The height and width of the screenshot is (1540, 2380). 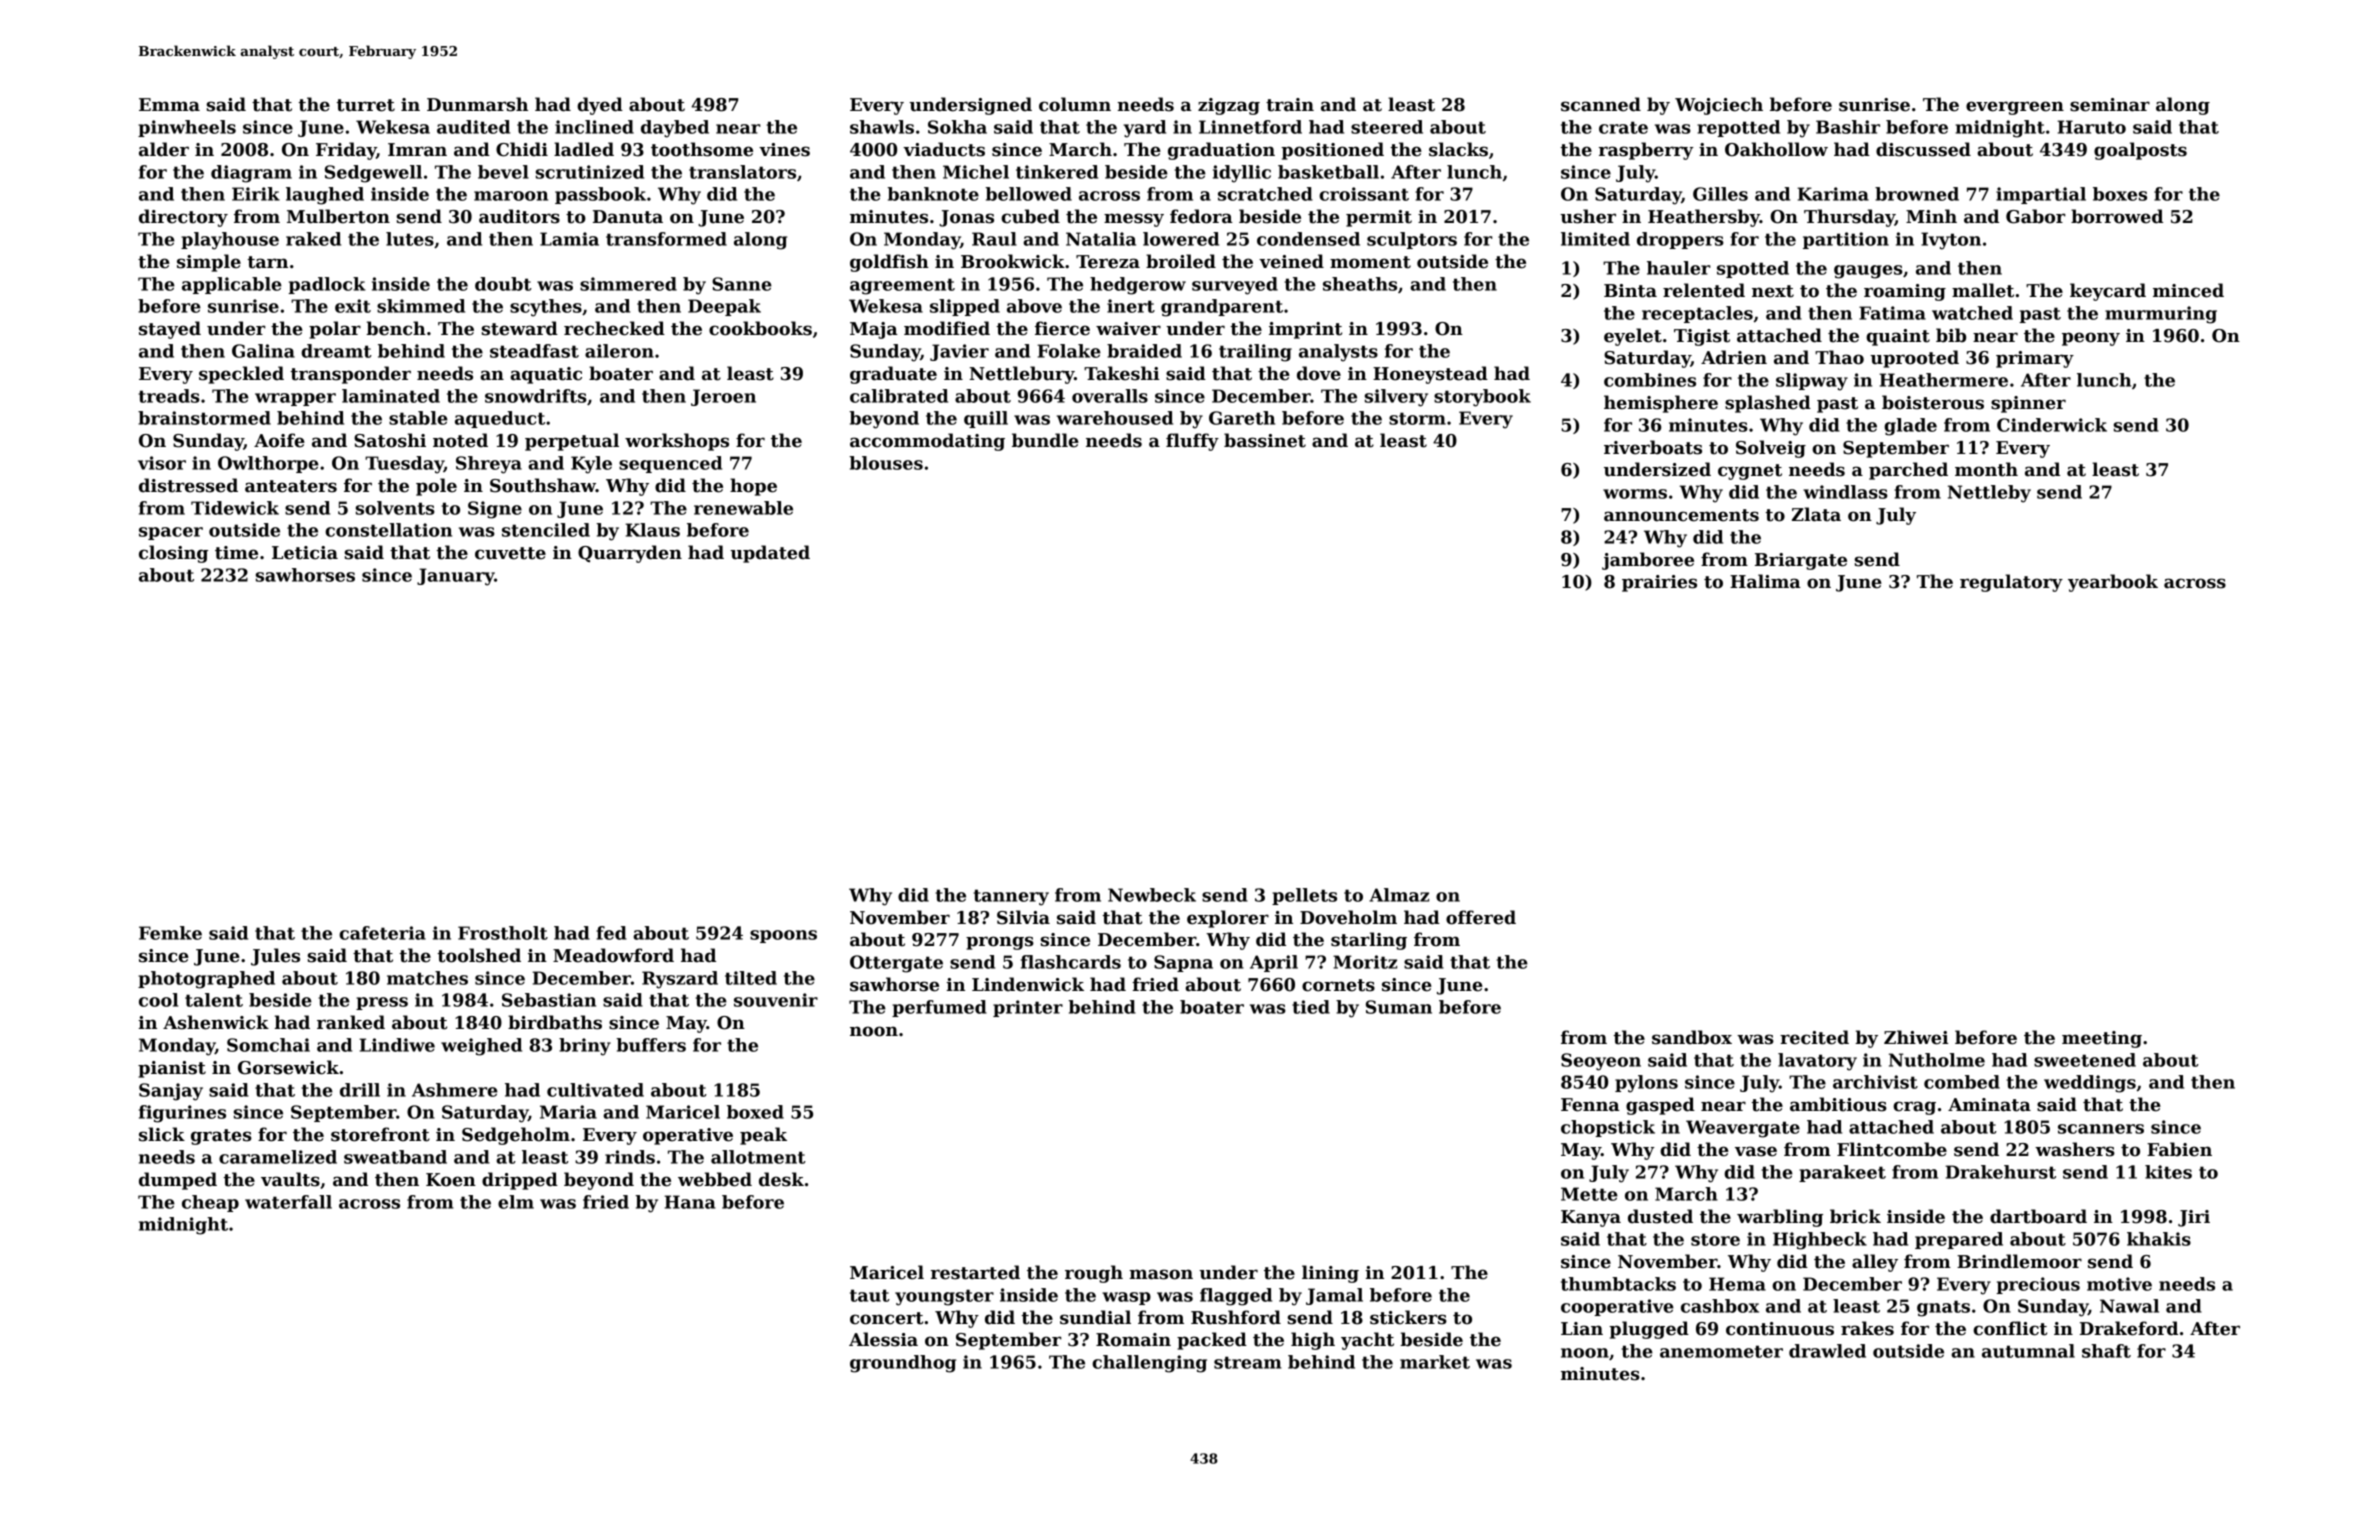 What do you see at coordinates (1011, 897) in the screenshot?
I see `tannery` at bounding box center [1011, 897].
